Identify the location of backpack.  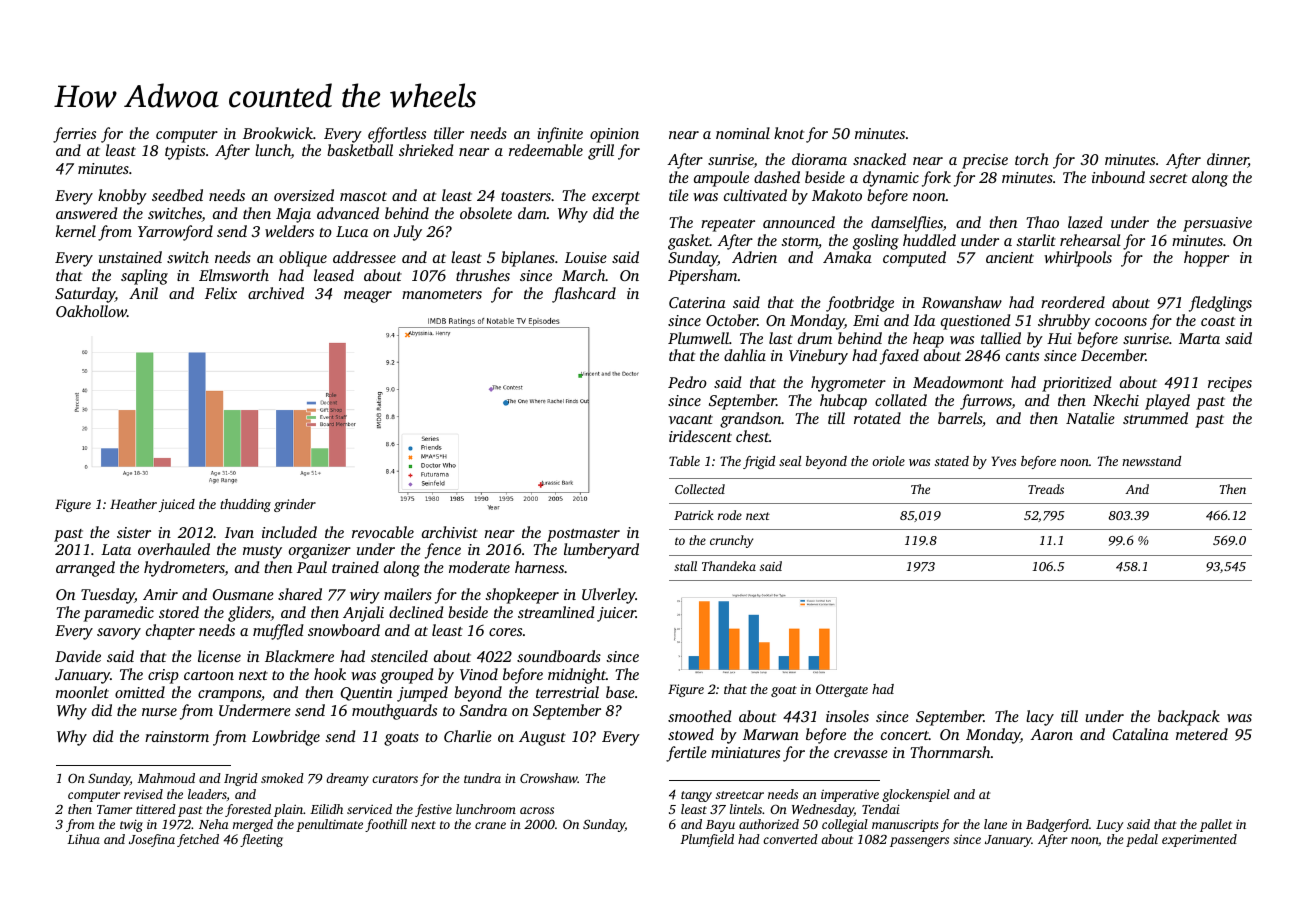
(1189, 718).
